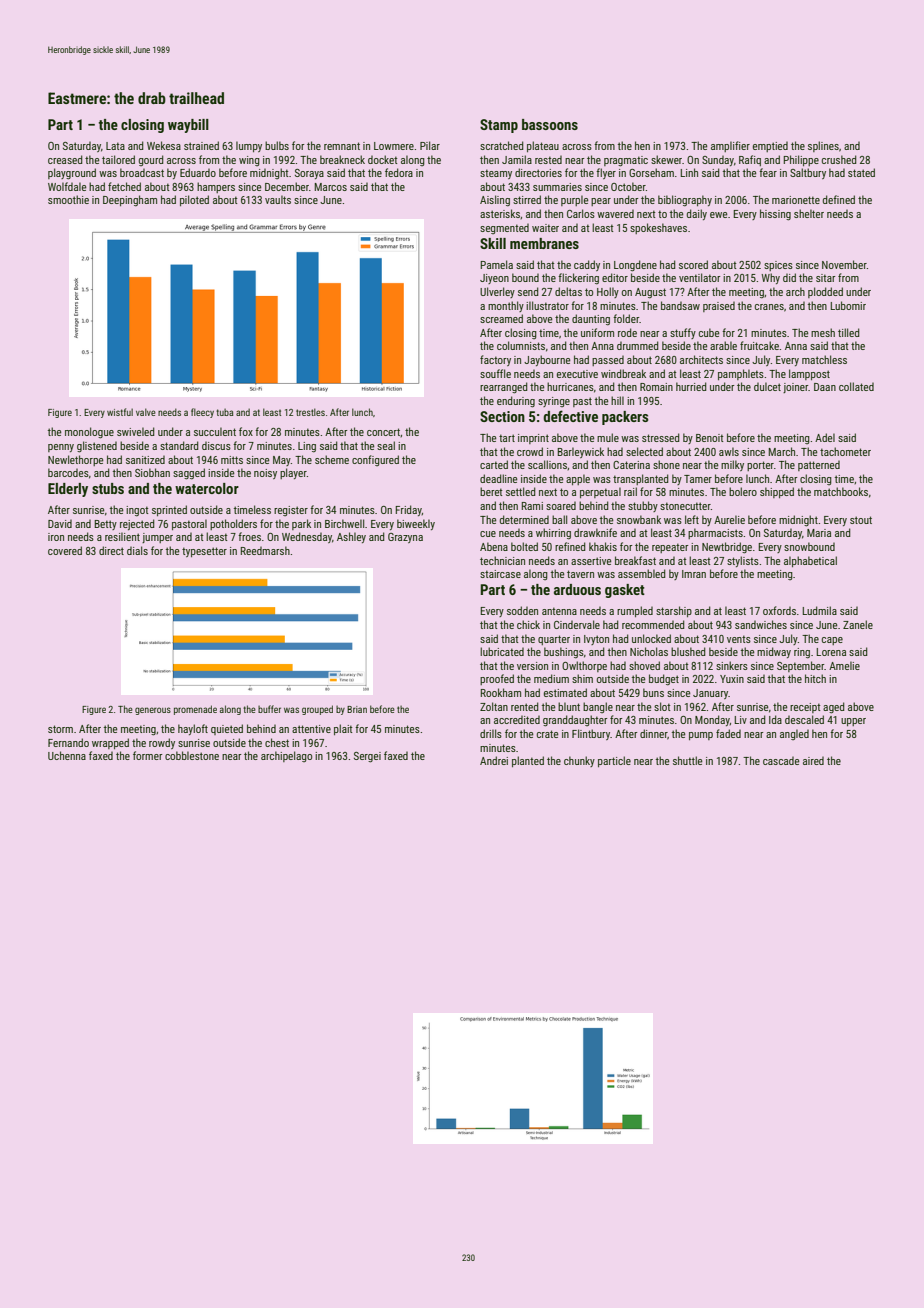 The width and height of the page is (924, 1308). What do you see at coordinates (719, 306) in the page?
I see `praised` at bounding box center [719, 306].
